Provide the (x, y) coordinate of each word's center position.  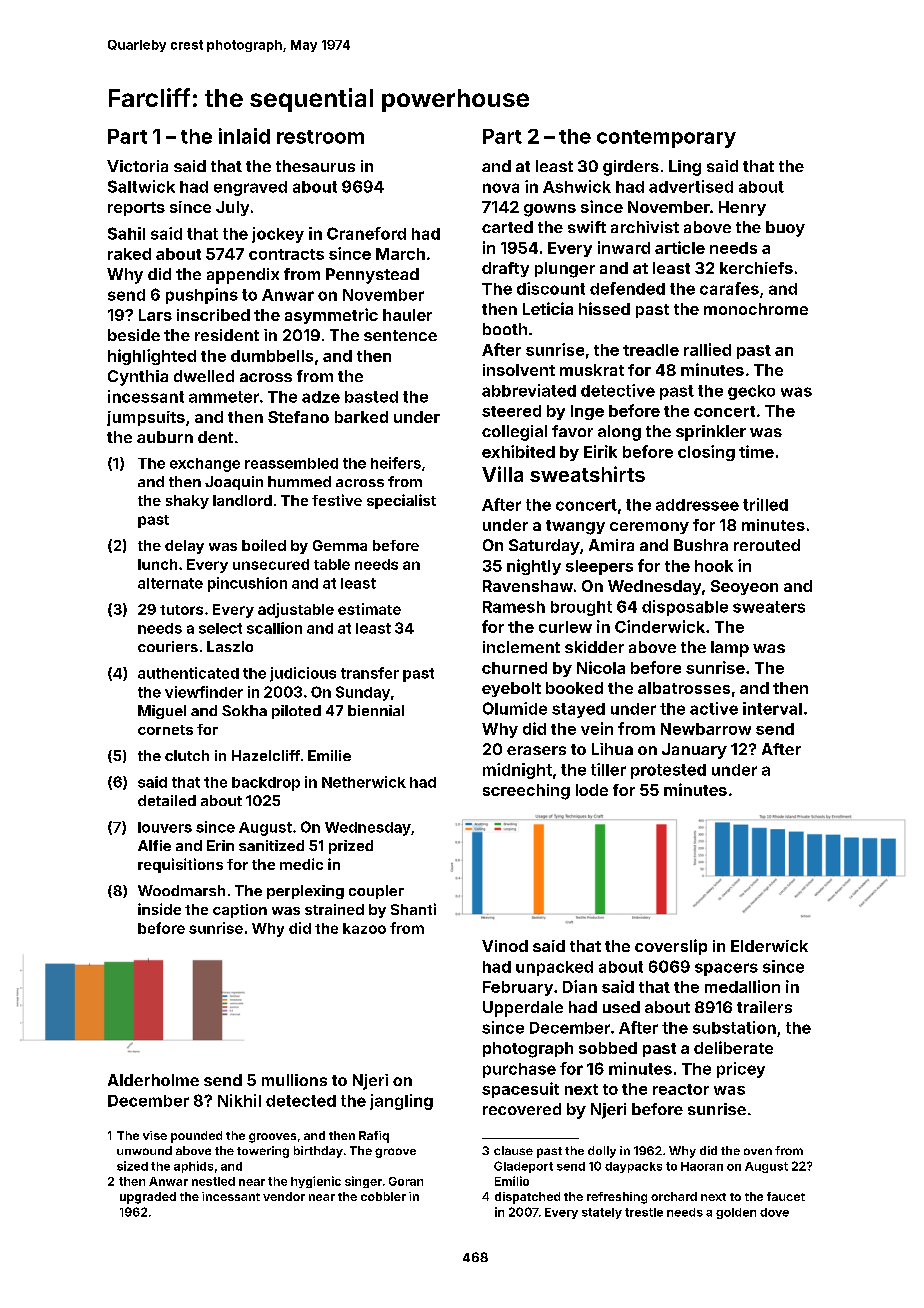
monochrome (756, 309)
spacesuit (520, 1090)
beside (134, 335)
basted (371, 397)
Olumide (515, 708)
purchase (519, 1070)
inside (159, 909)
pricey (741, 1070)
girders (631, 168)
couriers (168, 646)
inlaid (244, 136)
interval (772, 708)
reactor (681, 1089)
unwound (144, 1150)
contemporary (666, 139)
